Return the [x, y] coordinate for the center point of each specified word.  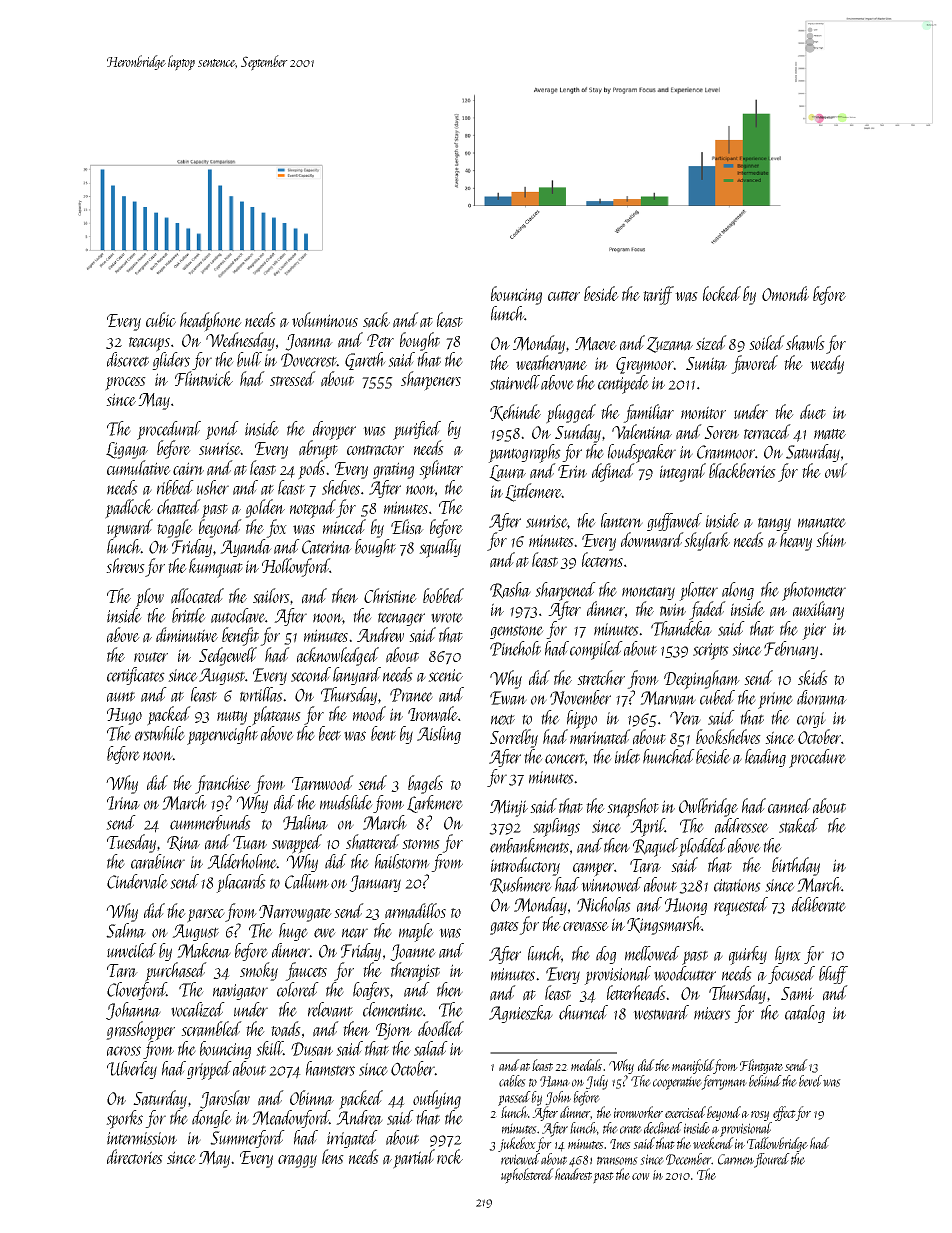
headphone [211, 322]
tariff [658, 295]
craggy [297, 1161]
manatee [822, 522]
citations [737, 885]
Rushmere [521, 885]
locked [722, 293]
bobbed [443, 595]
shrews [125, 565]
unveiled [132, 950]
